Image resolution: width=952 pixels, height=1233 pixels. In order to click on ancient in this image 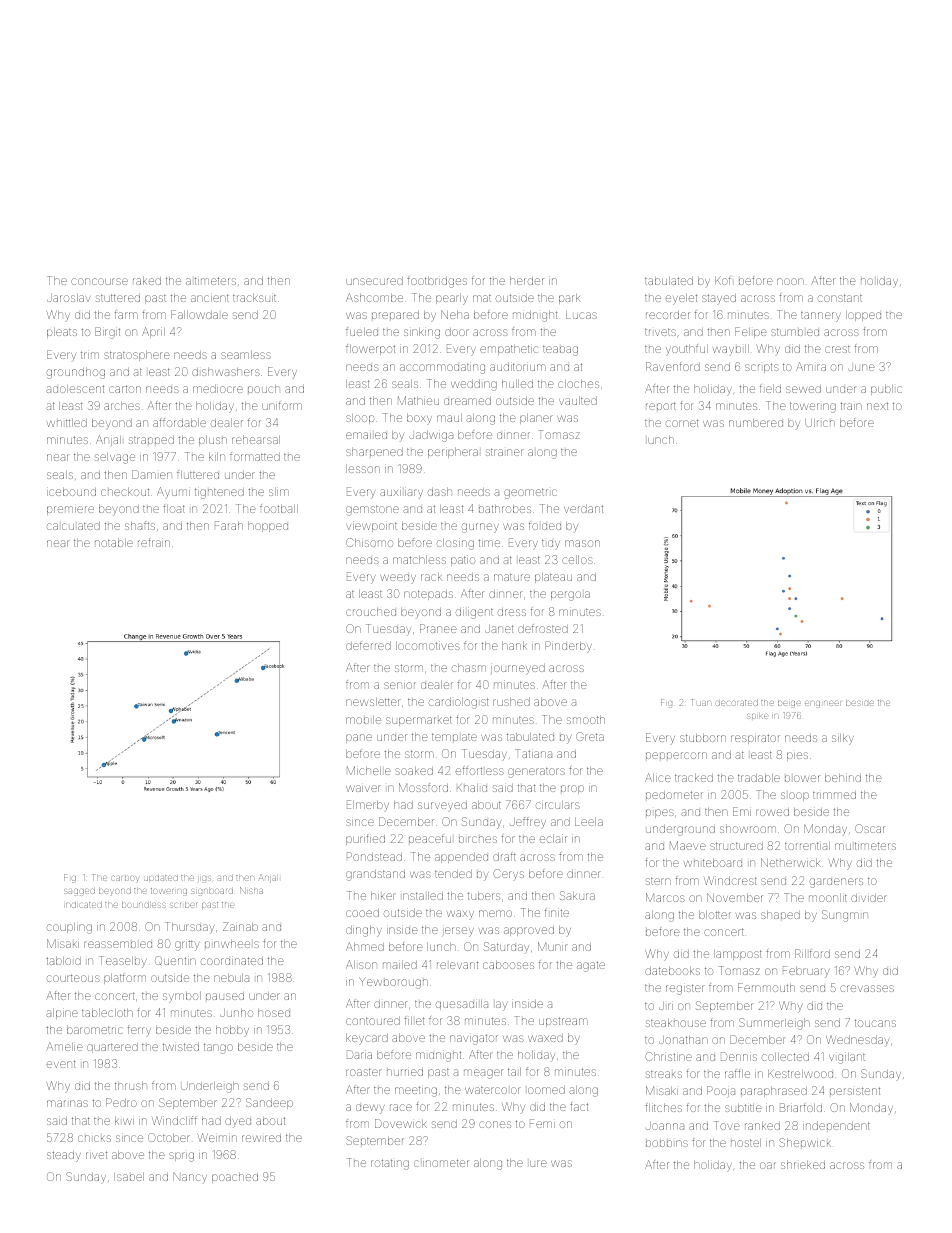, I will do `click(210, 298)`.
